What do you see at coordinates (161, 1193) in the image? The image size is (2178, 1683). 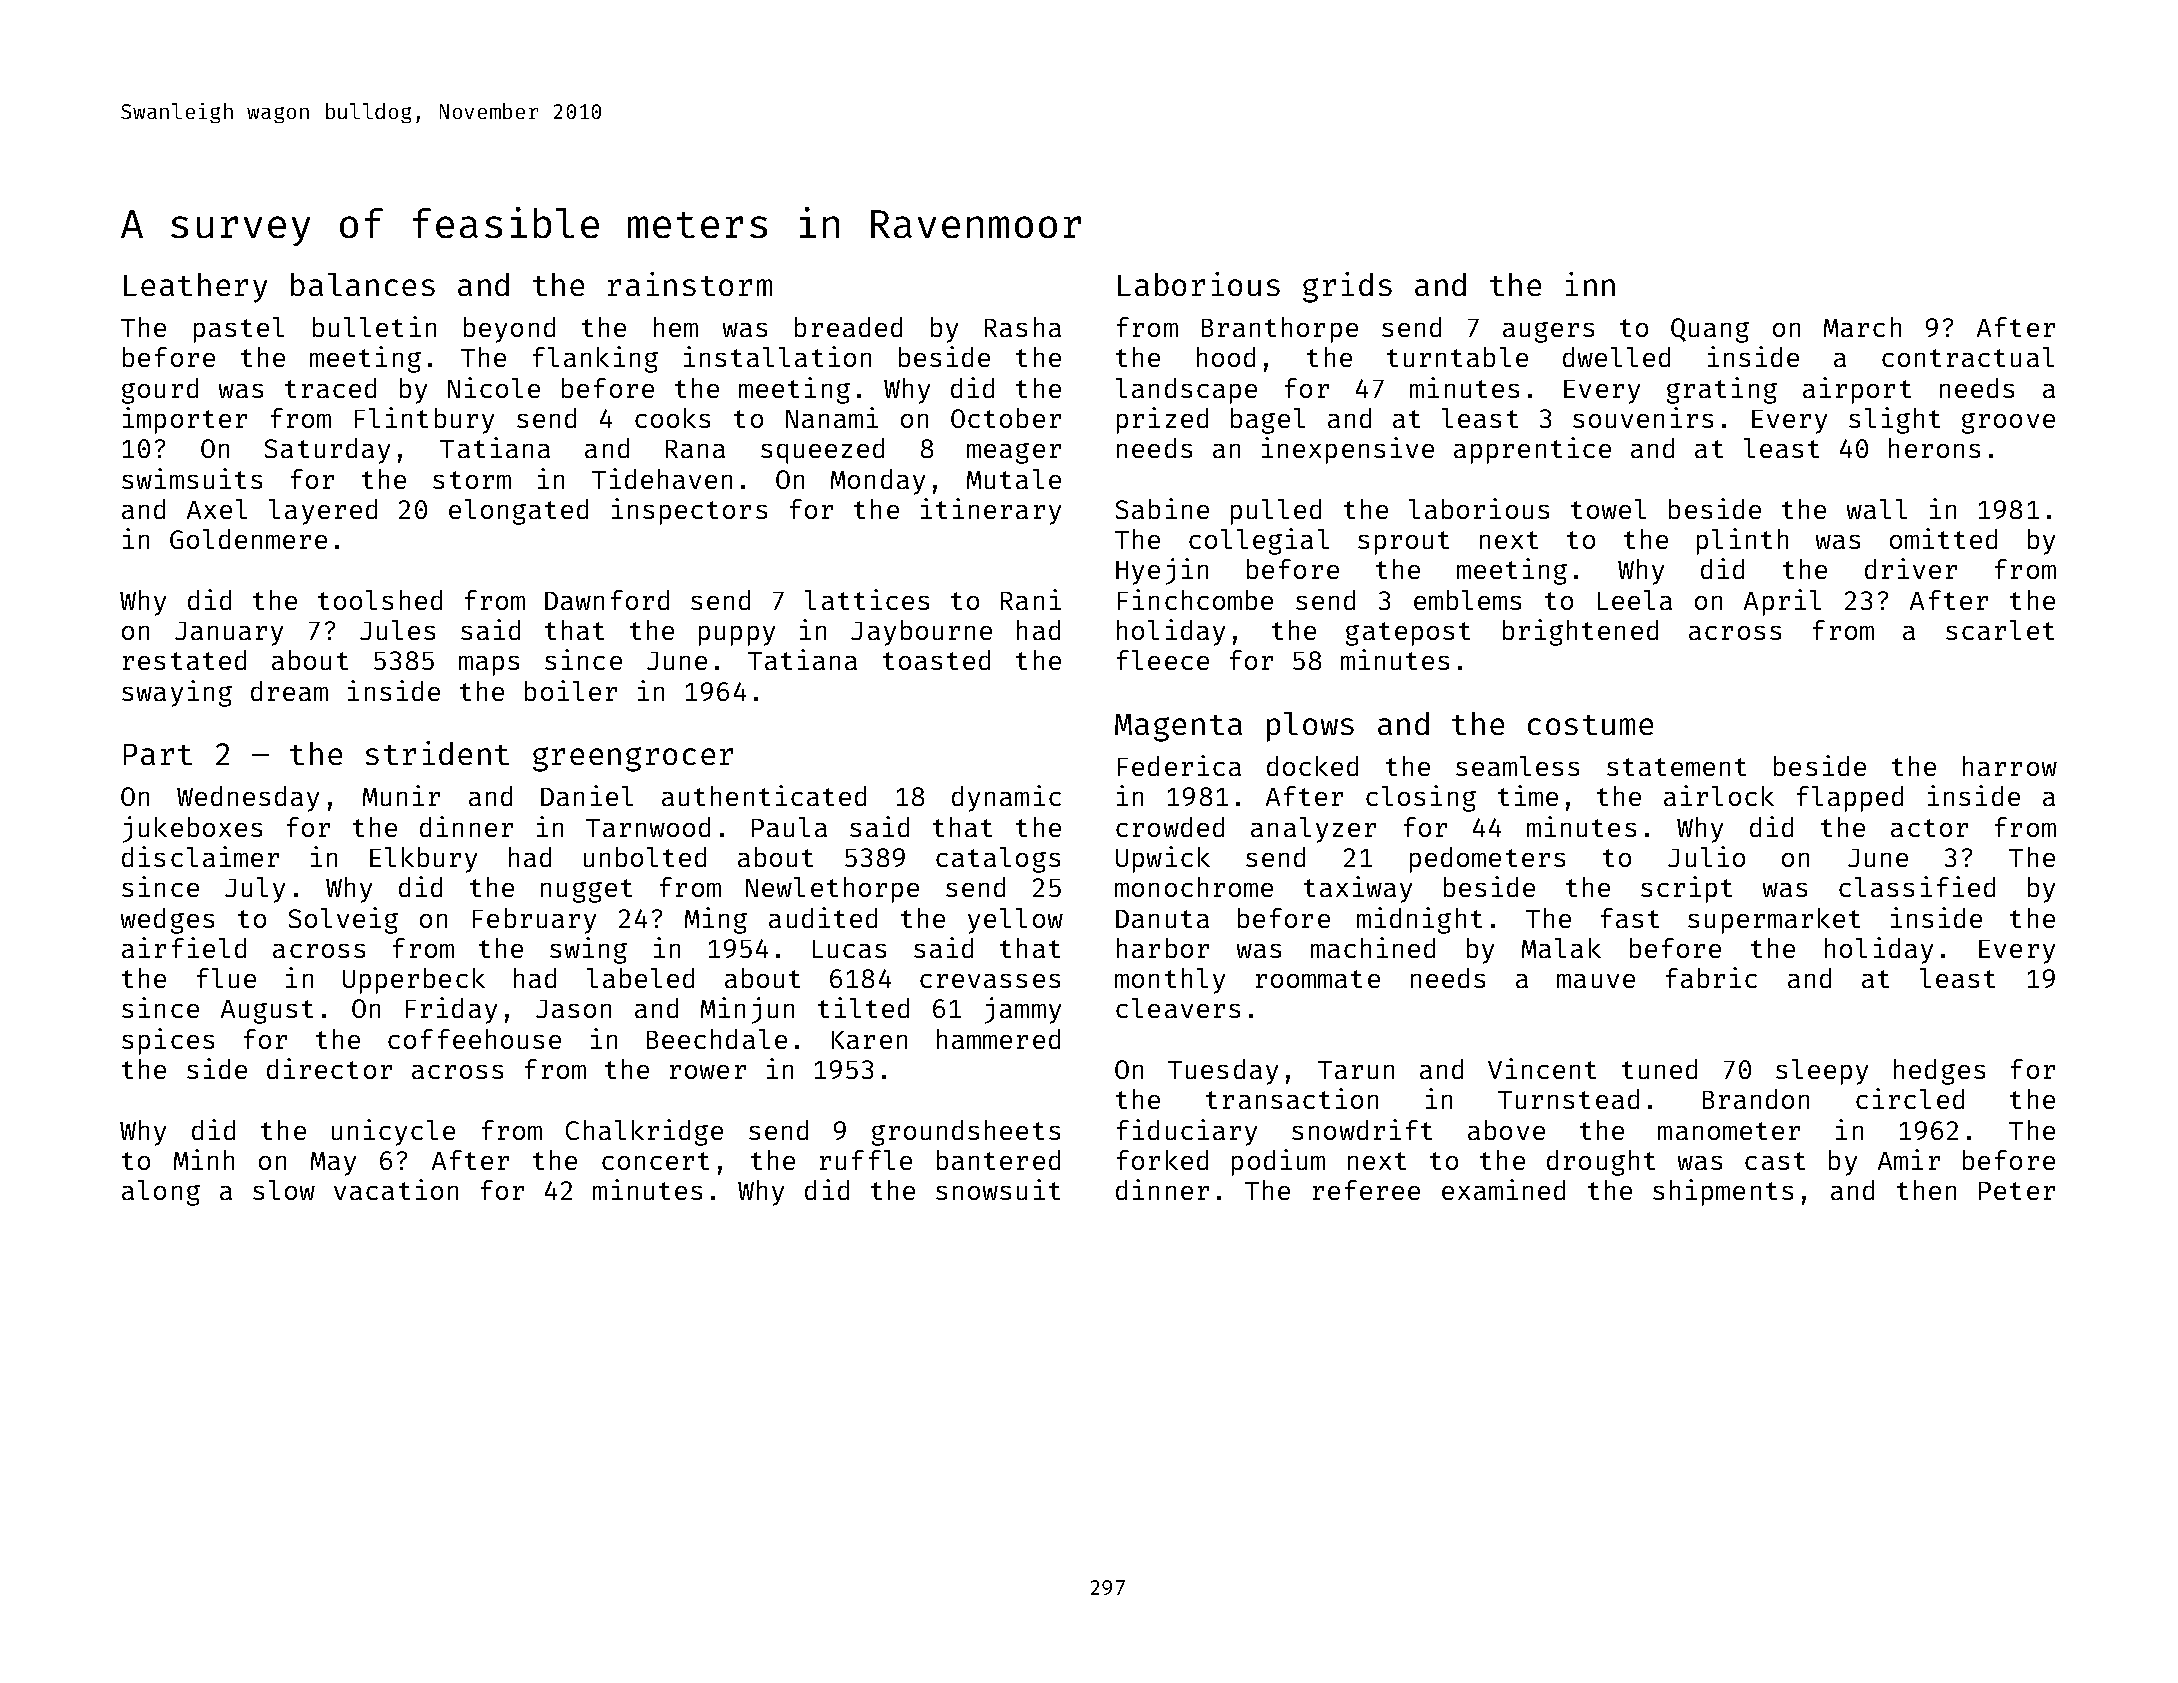 I see `along` at bounding box center [161, 1193].
